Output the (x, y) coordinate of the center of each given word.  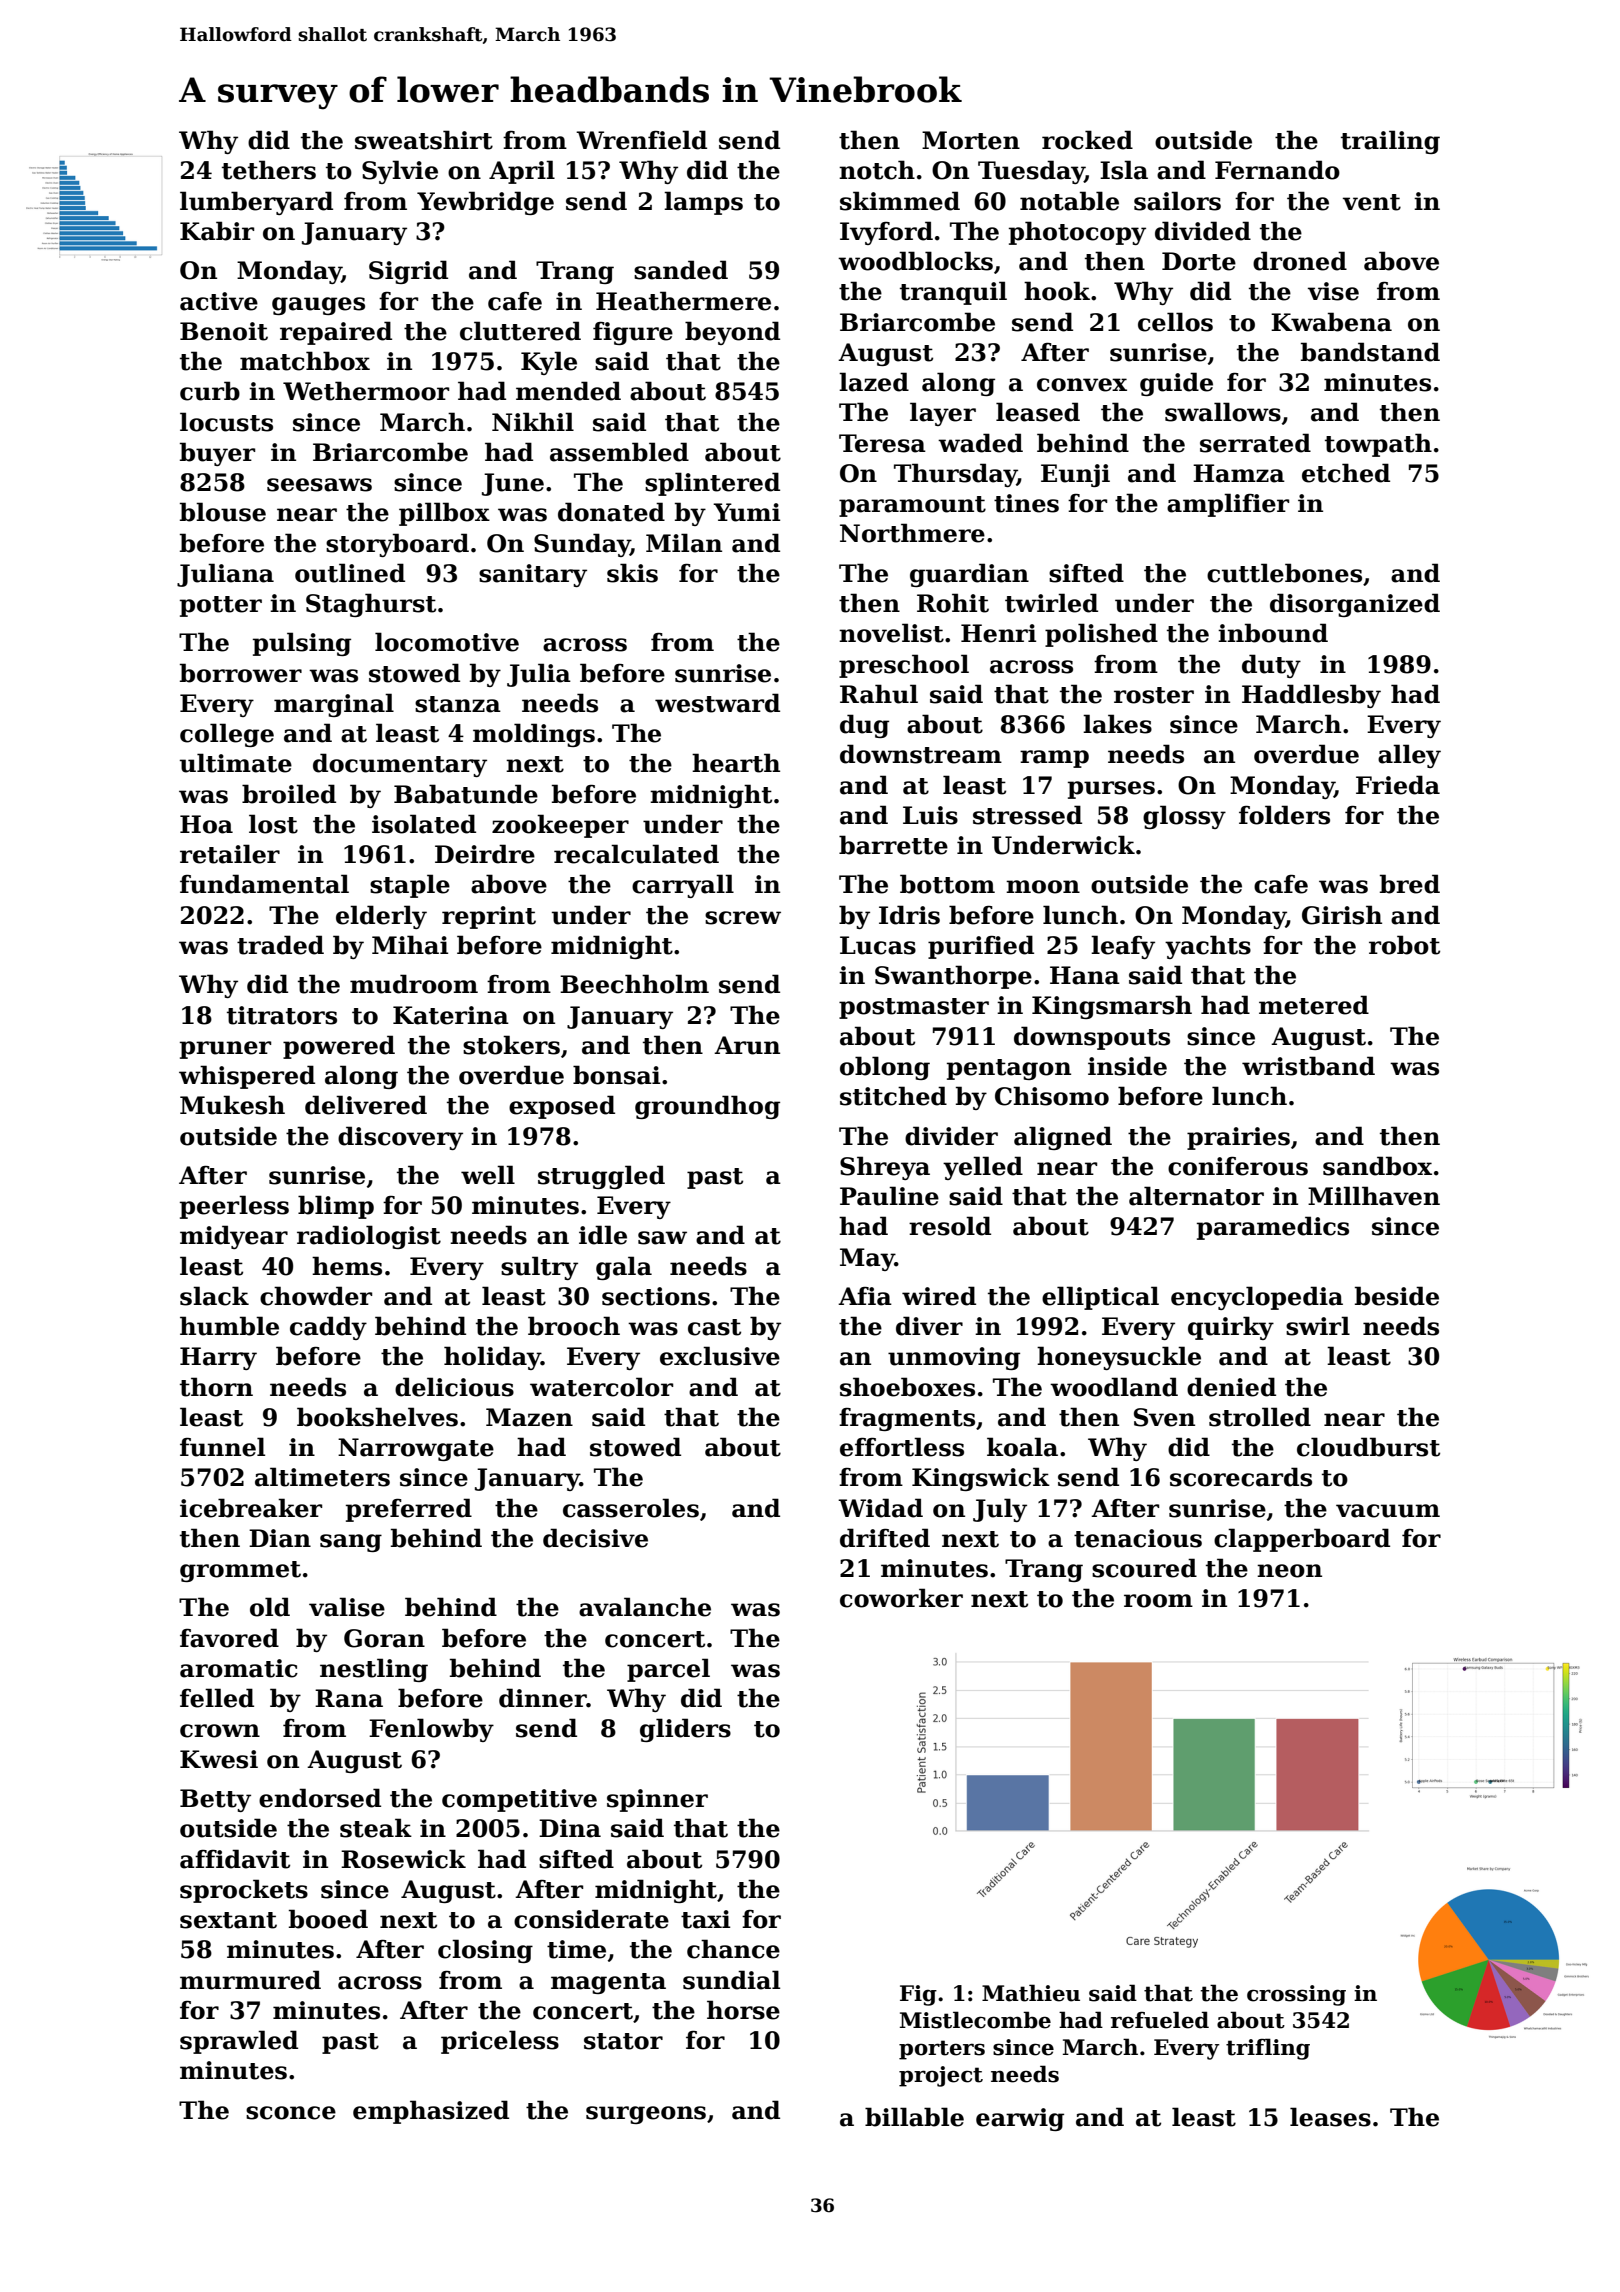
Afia (865, 1296)
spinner (657, 1800)
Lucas (878, 945)
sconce (291, 2113)
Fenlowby (431, 1730)
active (219, 301)
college (227, 735)
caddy (328, 1328)
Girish (1342, 915)
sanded (681, 270)
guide (1176, 384)
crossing (1296, 1995)
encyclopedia (1257, 1298)
